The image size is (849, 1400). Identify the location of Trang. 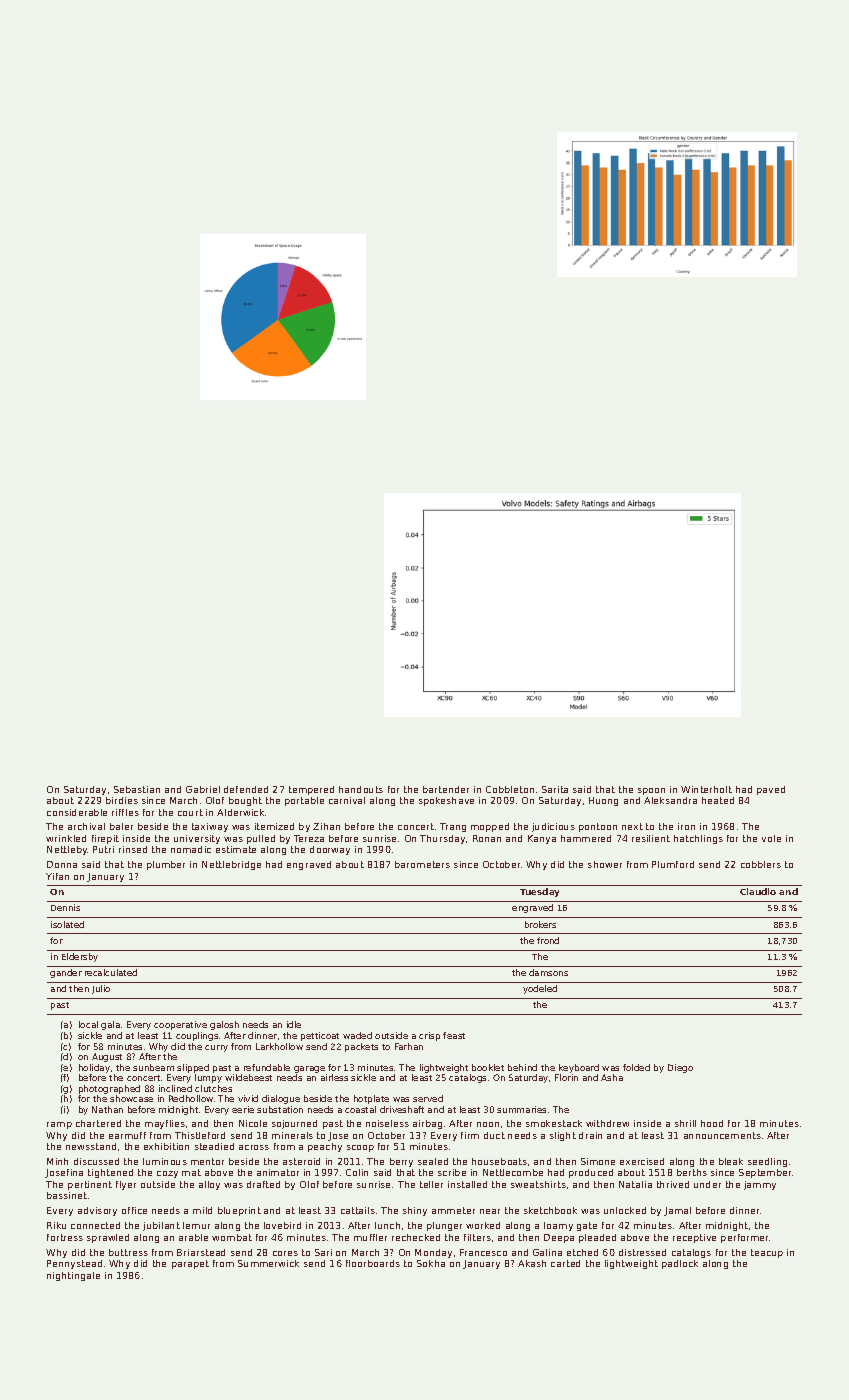
(453, 827).
